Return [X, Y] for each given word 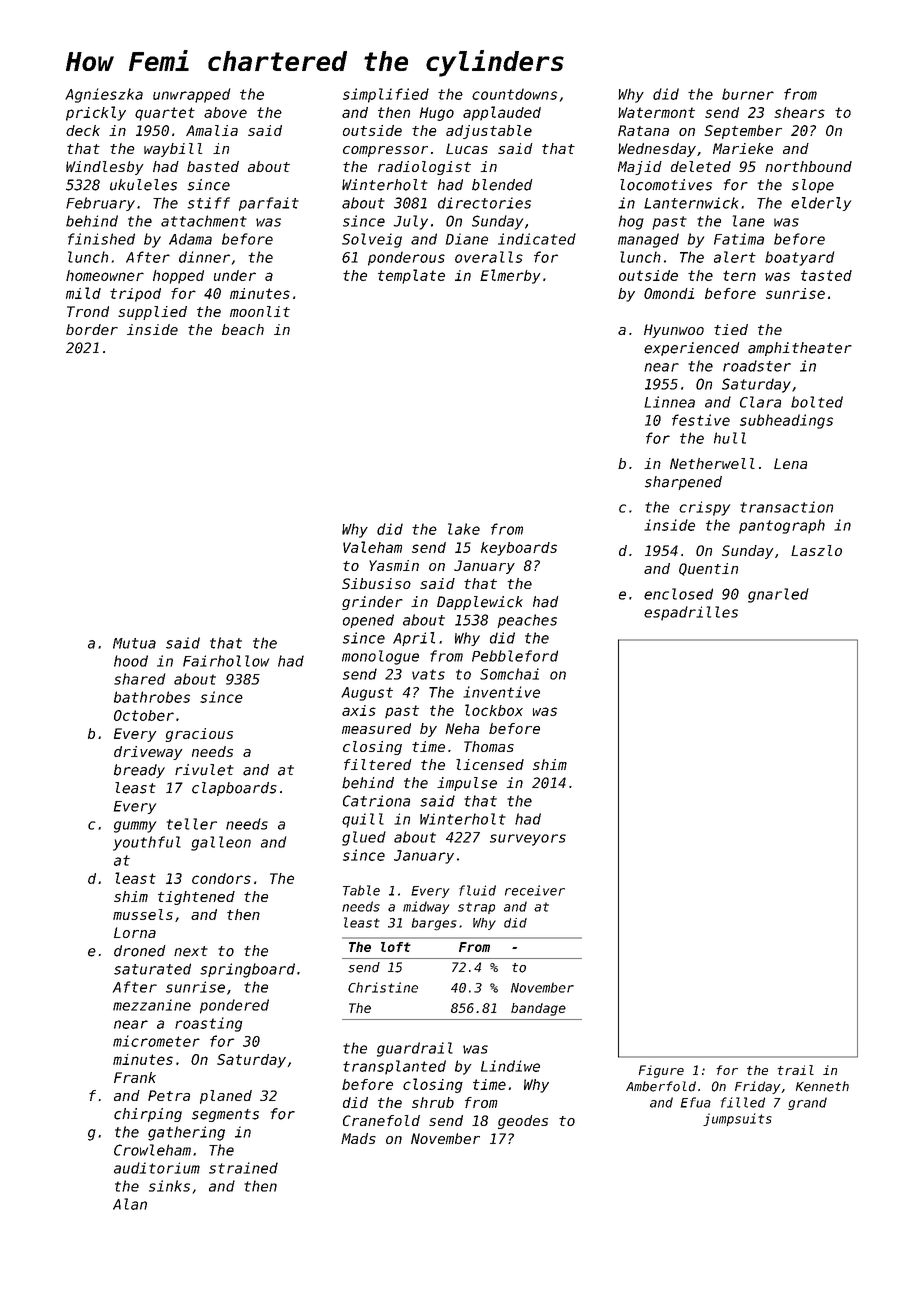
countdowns [514, 94]
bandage [538, 1009]
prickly [96, 113]
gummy [135, 827]
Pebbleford [515, 656]
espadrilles [691, 613]
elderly [821, 204]
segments [225, 1115]
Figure [661, 1071]
